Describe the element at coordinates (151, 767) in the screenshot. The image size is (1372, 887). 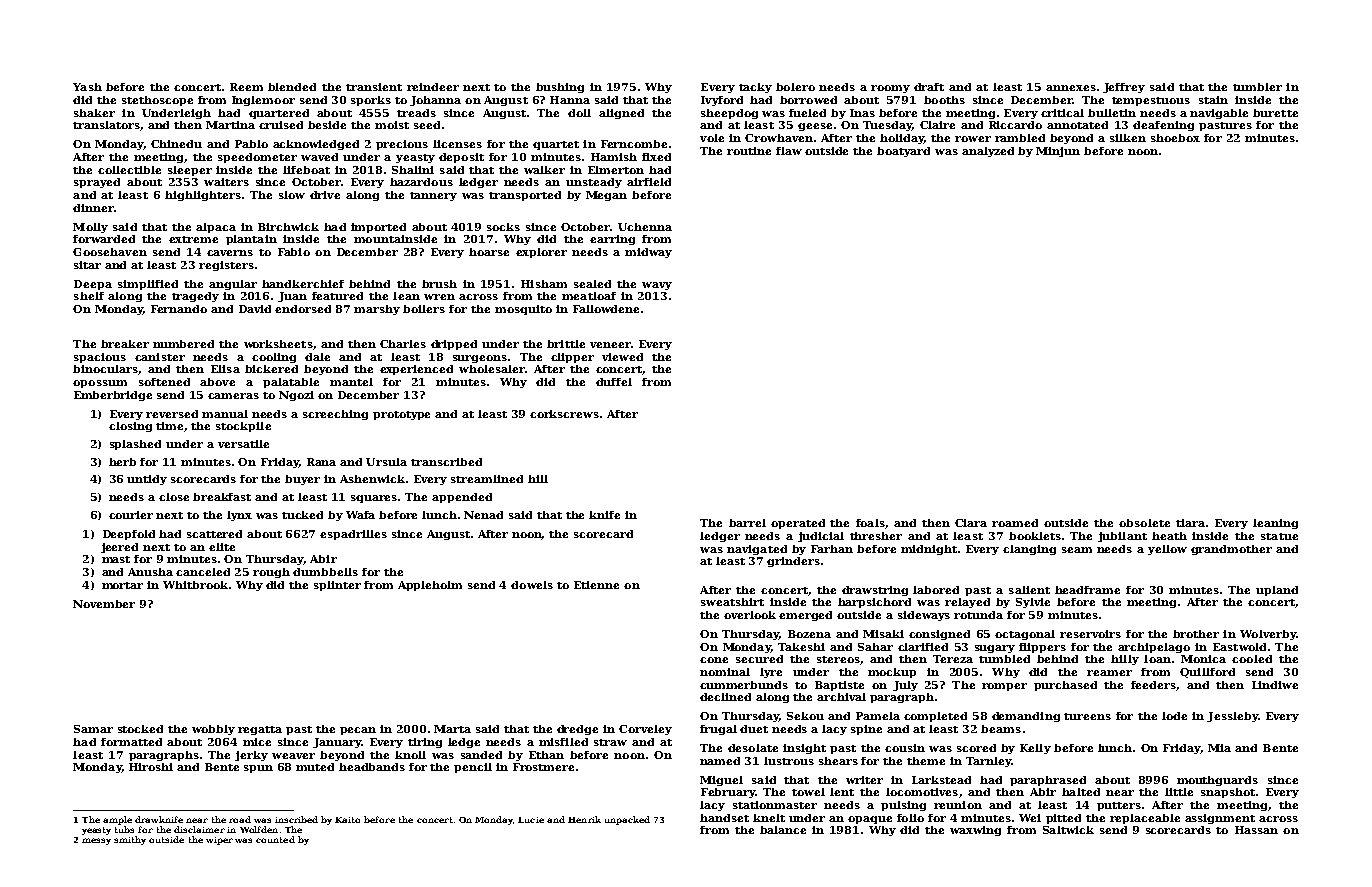
I see `Hiroshi` at that location.
